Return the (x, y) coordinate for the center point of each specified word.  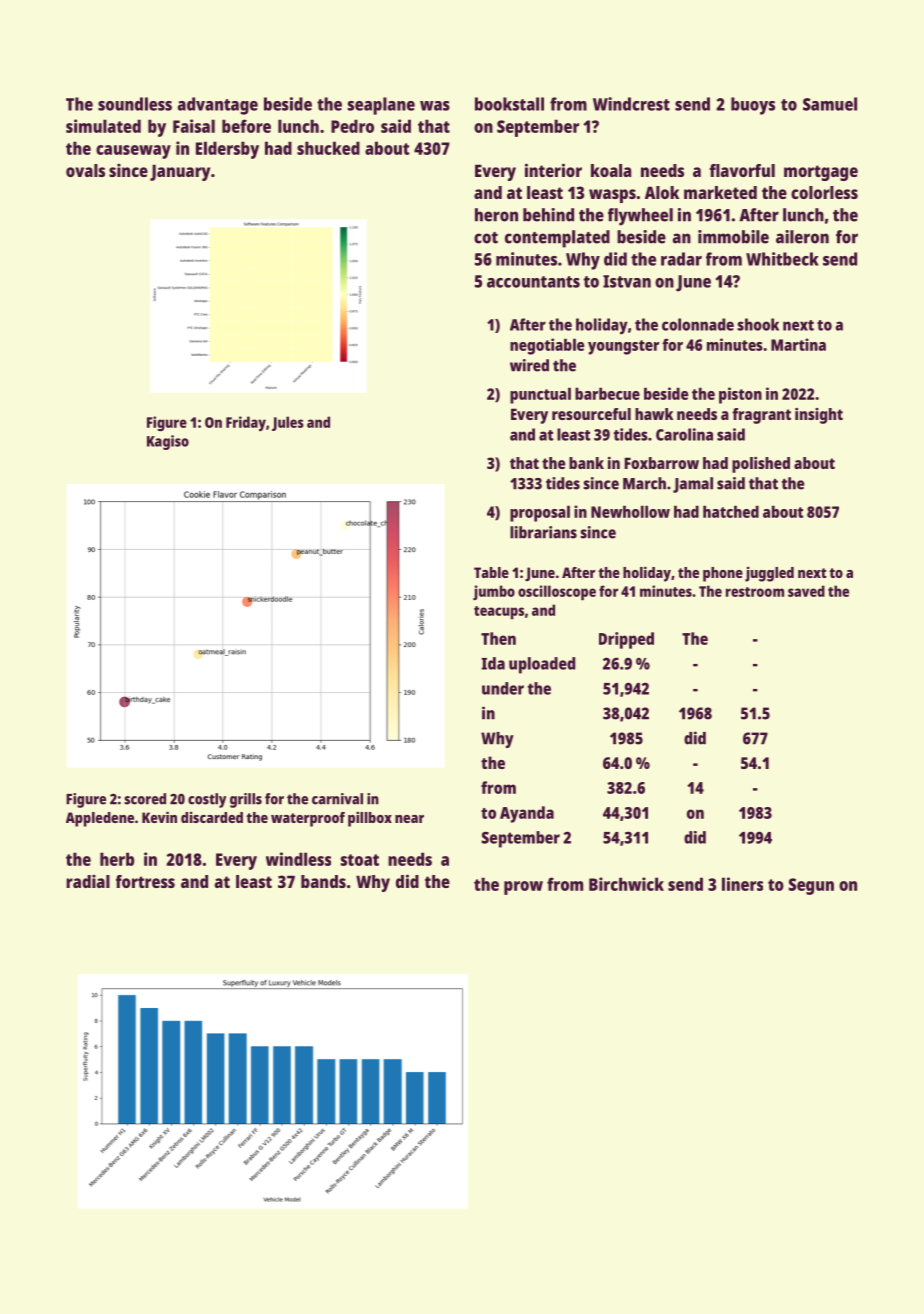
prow (523, 888)
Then (498, 638)
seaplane (381, 106)
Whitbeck (782, 259)
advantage (218, 106)
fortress (145, 881)
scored (145, 799)
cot (486, 238)
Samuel (830, 104)
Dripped (626, 640)
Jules (288, 423)
